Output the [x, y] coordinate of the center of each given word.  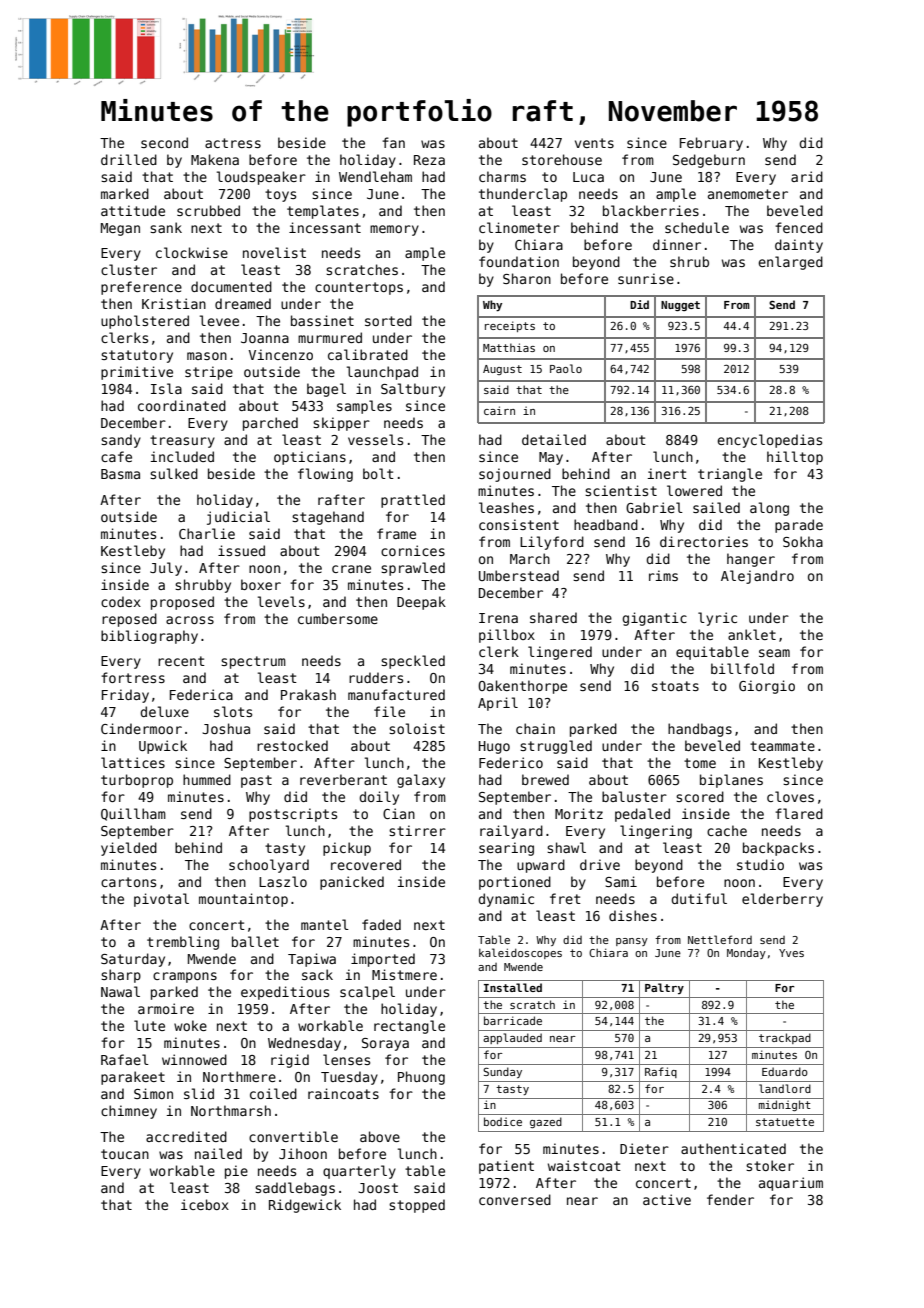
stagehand [328, 518]
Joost [378, 1188]
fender [730, 1199]
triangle [730, 475]
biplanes [731, 781]
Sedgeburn [709, 161]
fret [565, 898]
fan [393, 142]
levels [281, 601]
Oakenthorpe [522, 687]
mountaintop [243, 900]
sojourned [515, 475]
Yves [791, 953]
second [164, 142]
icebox [205, 1204]
